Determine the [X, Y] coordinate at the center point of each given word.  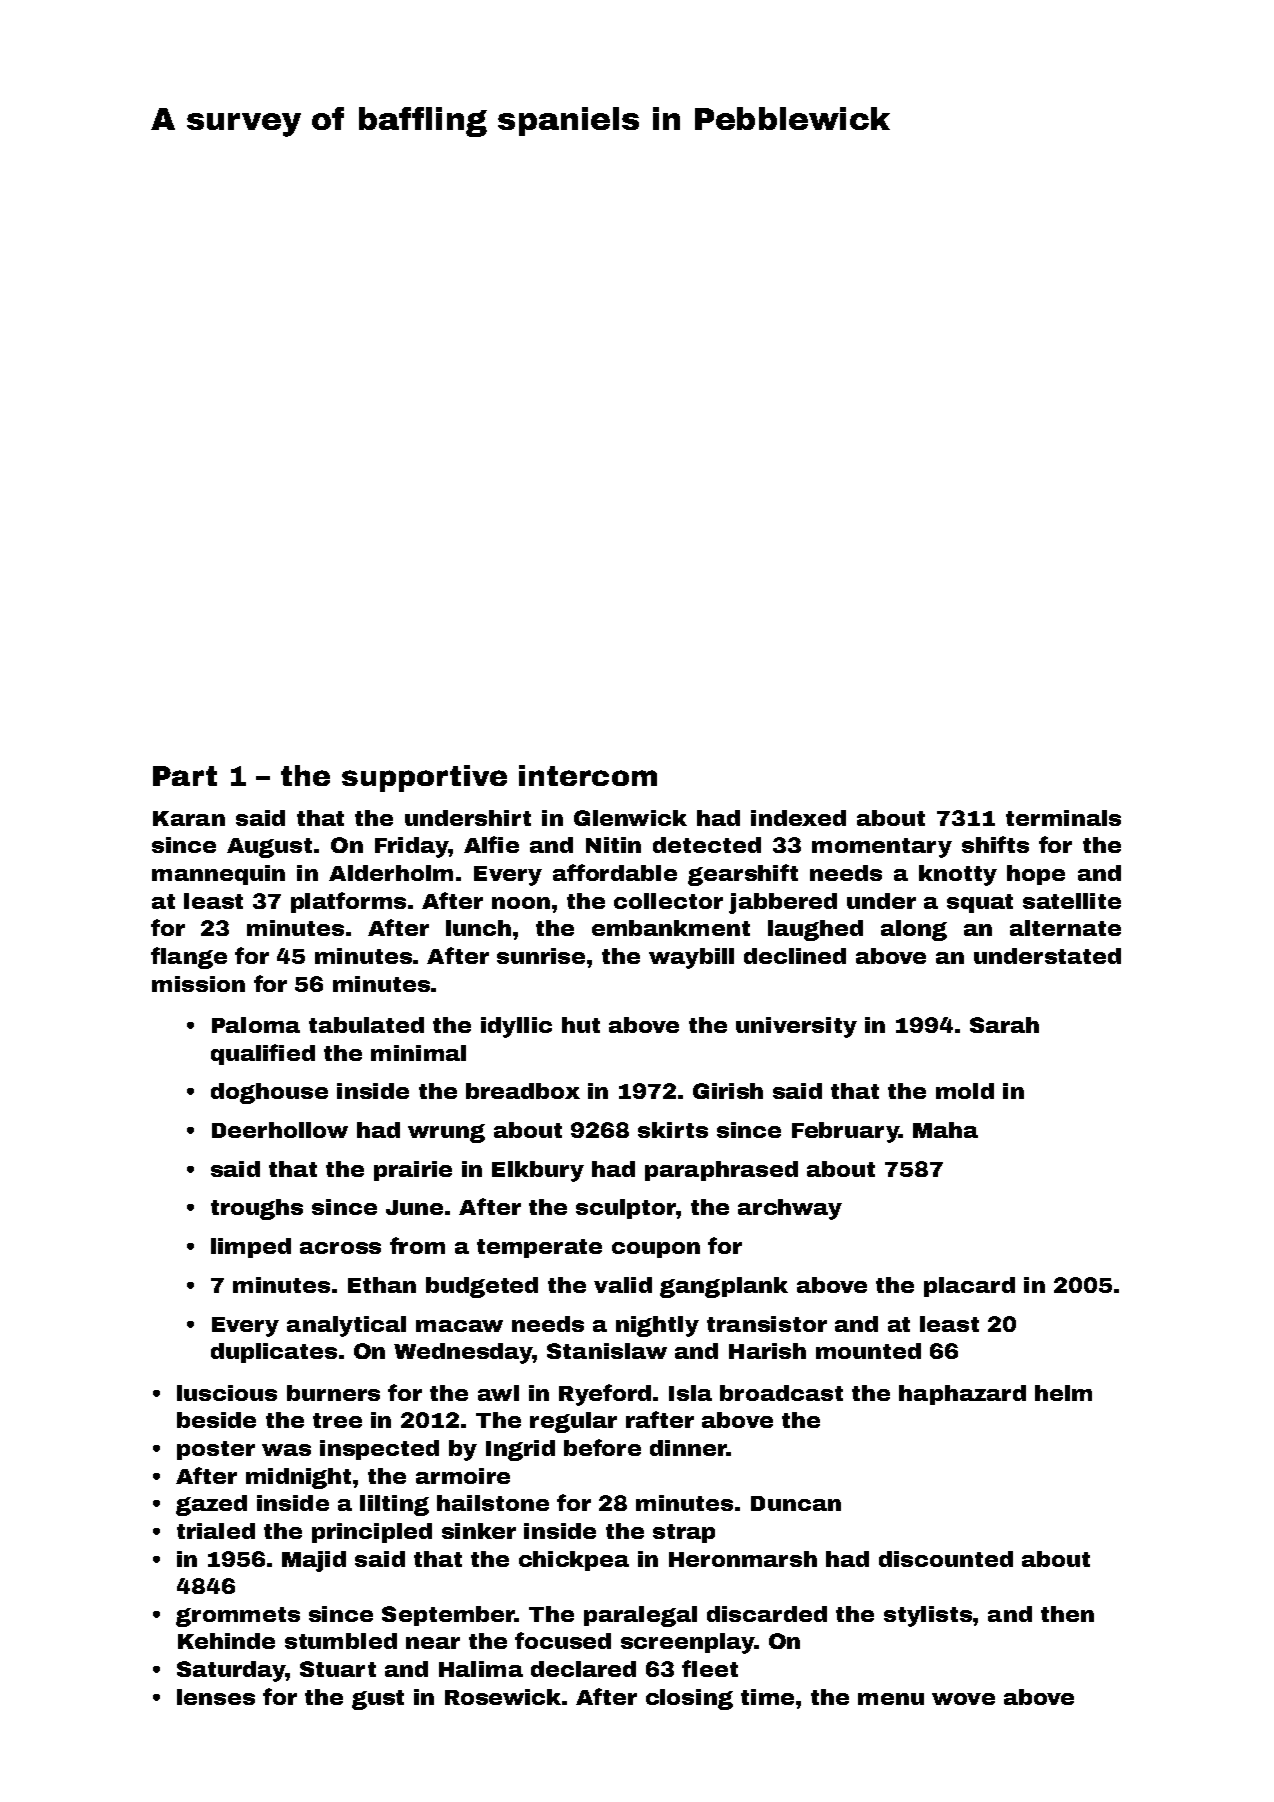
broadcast [781, 1393]
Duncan [796, 1503]
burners [333, 1393]
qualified [263, 1054]
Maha [945, 1130]
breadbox [523, 1091]
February [846, 1132]
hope [1036, 875]
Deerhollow [280, 1130]
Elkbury [538, 1171]
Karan [189, 818]
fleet [710, 1668]
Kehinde [226, 1641]
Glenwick [630, 818]
